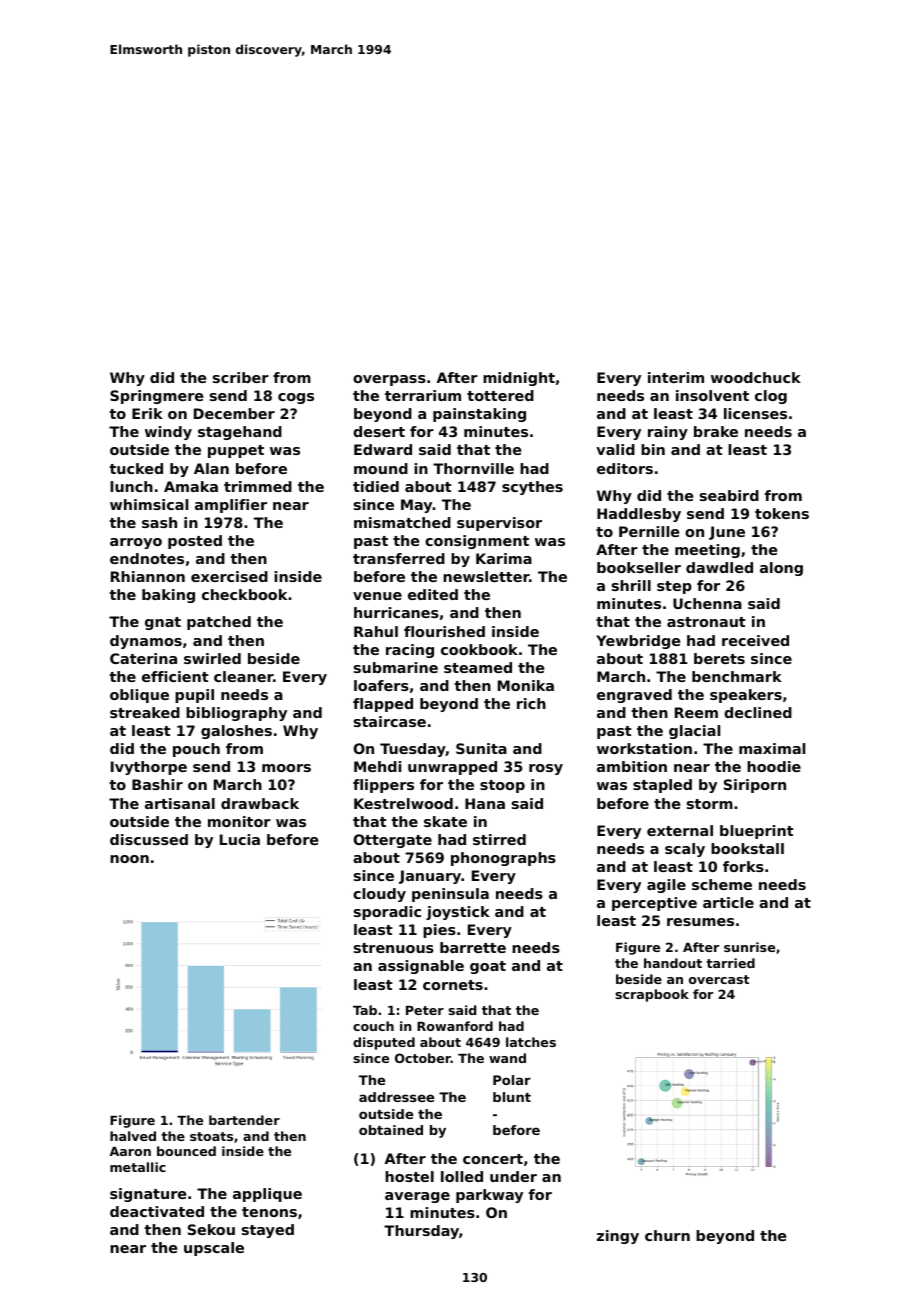 This screenshot has height=1308, width=924. I want to click on upscale, so click(214, 1249).
